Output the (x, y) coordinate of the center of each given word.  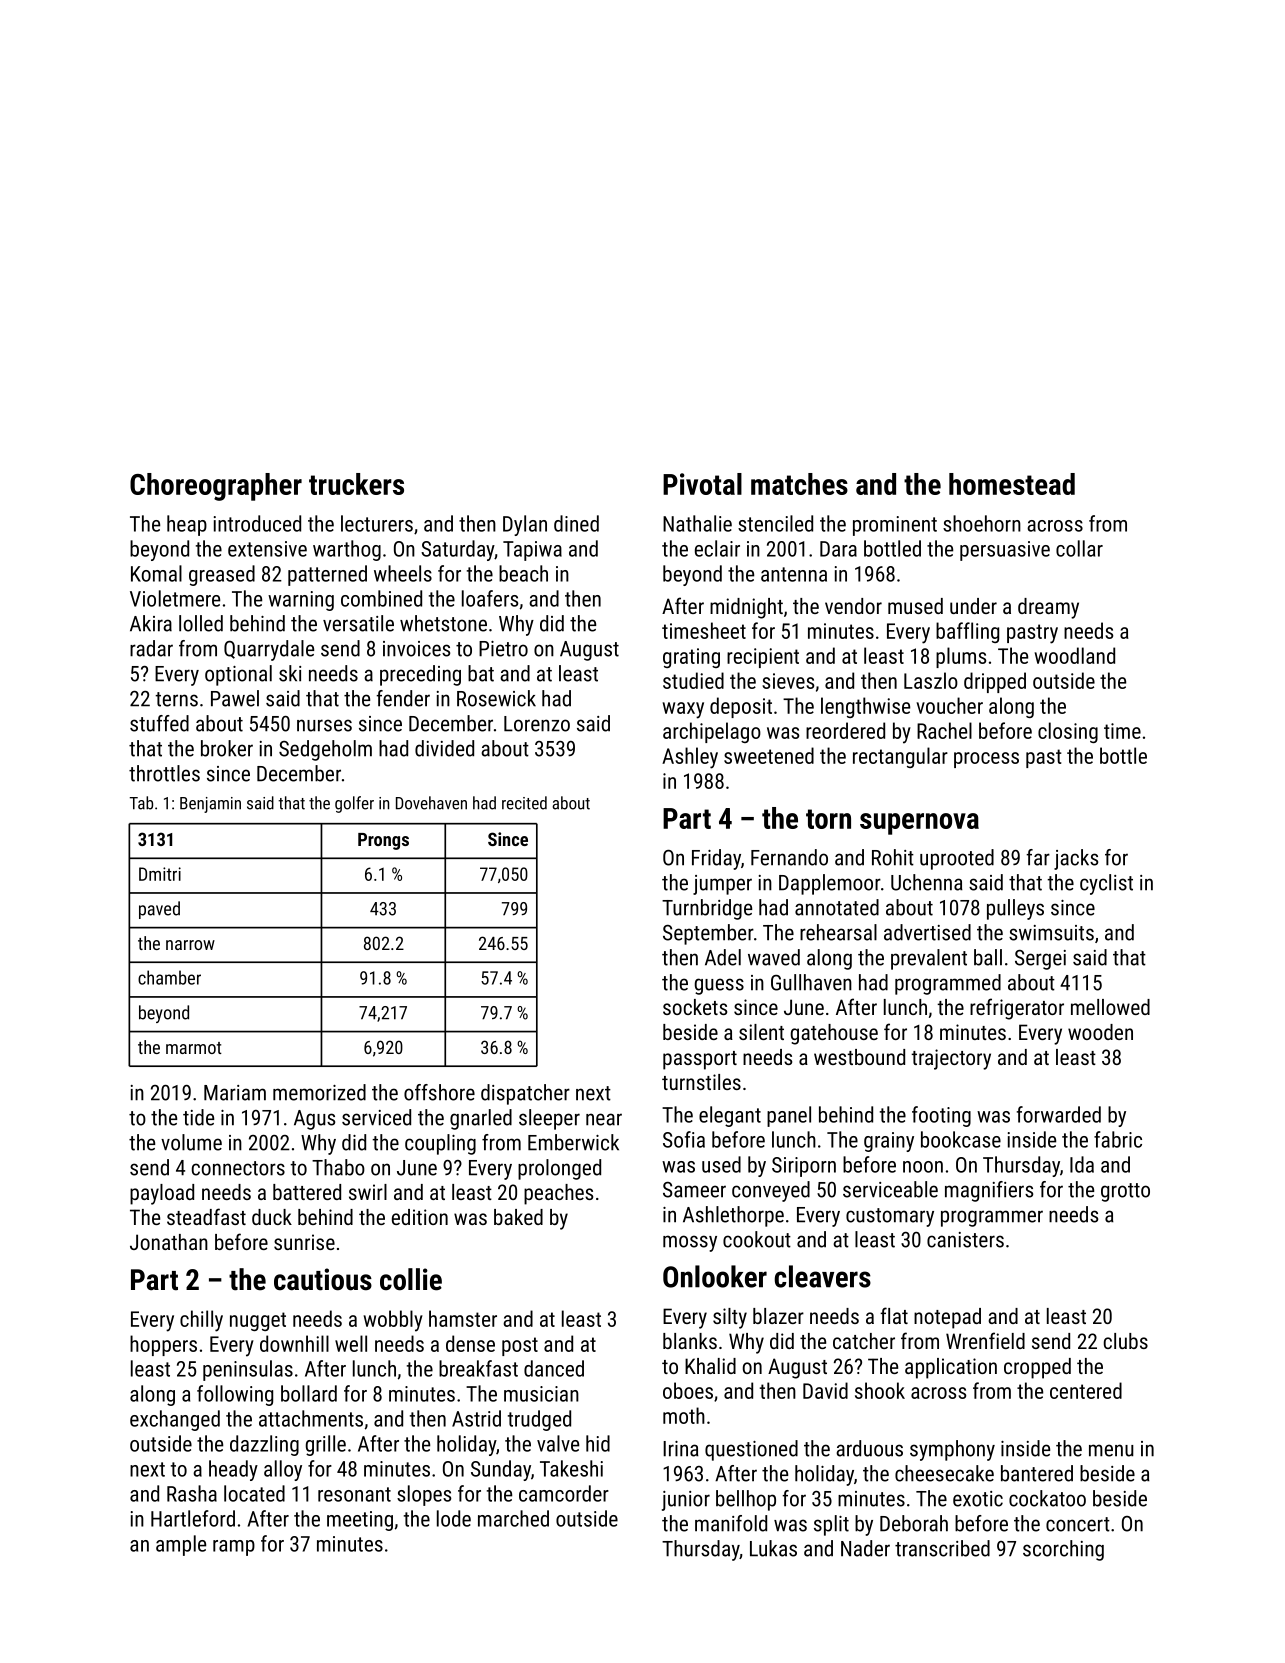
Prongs (383, 841)
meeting (360, 1521)
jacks (1076, 859)
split (831, 1525)
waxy (683, 710)
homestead (1012, 484)
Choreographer (216, 487)
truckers (356, 484)
